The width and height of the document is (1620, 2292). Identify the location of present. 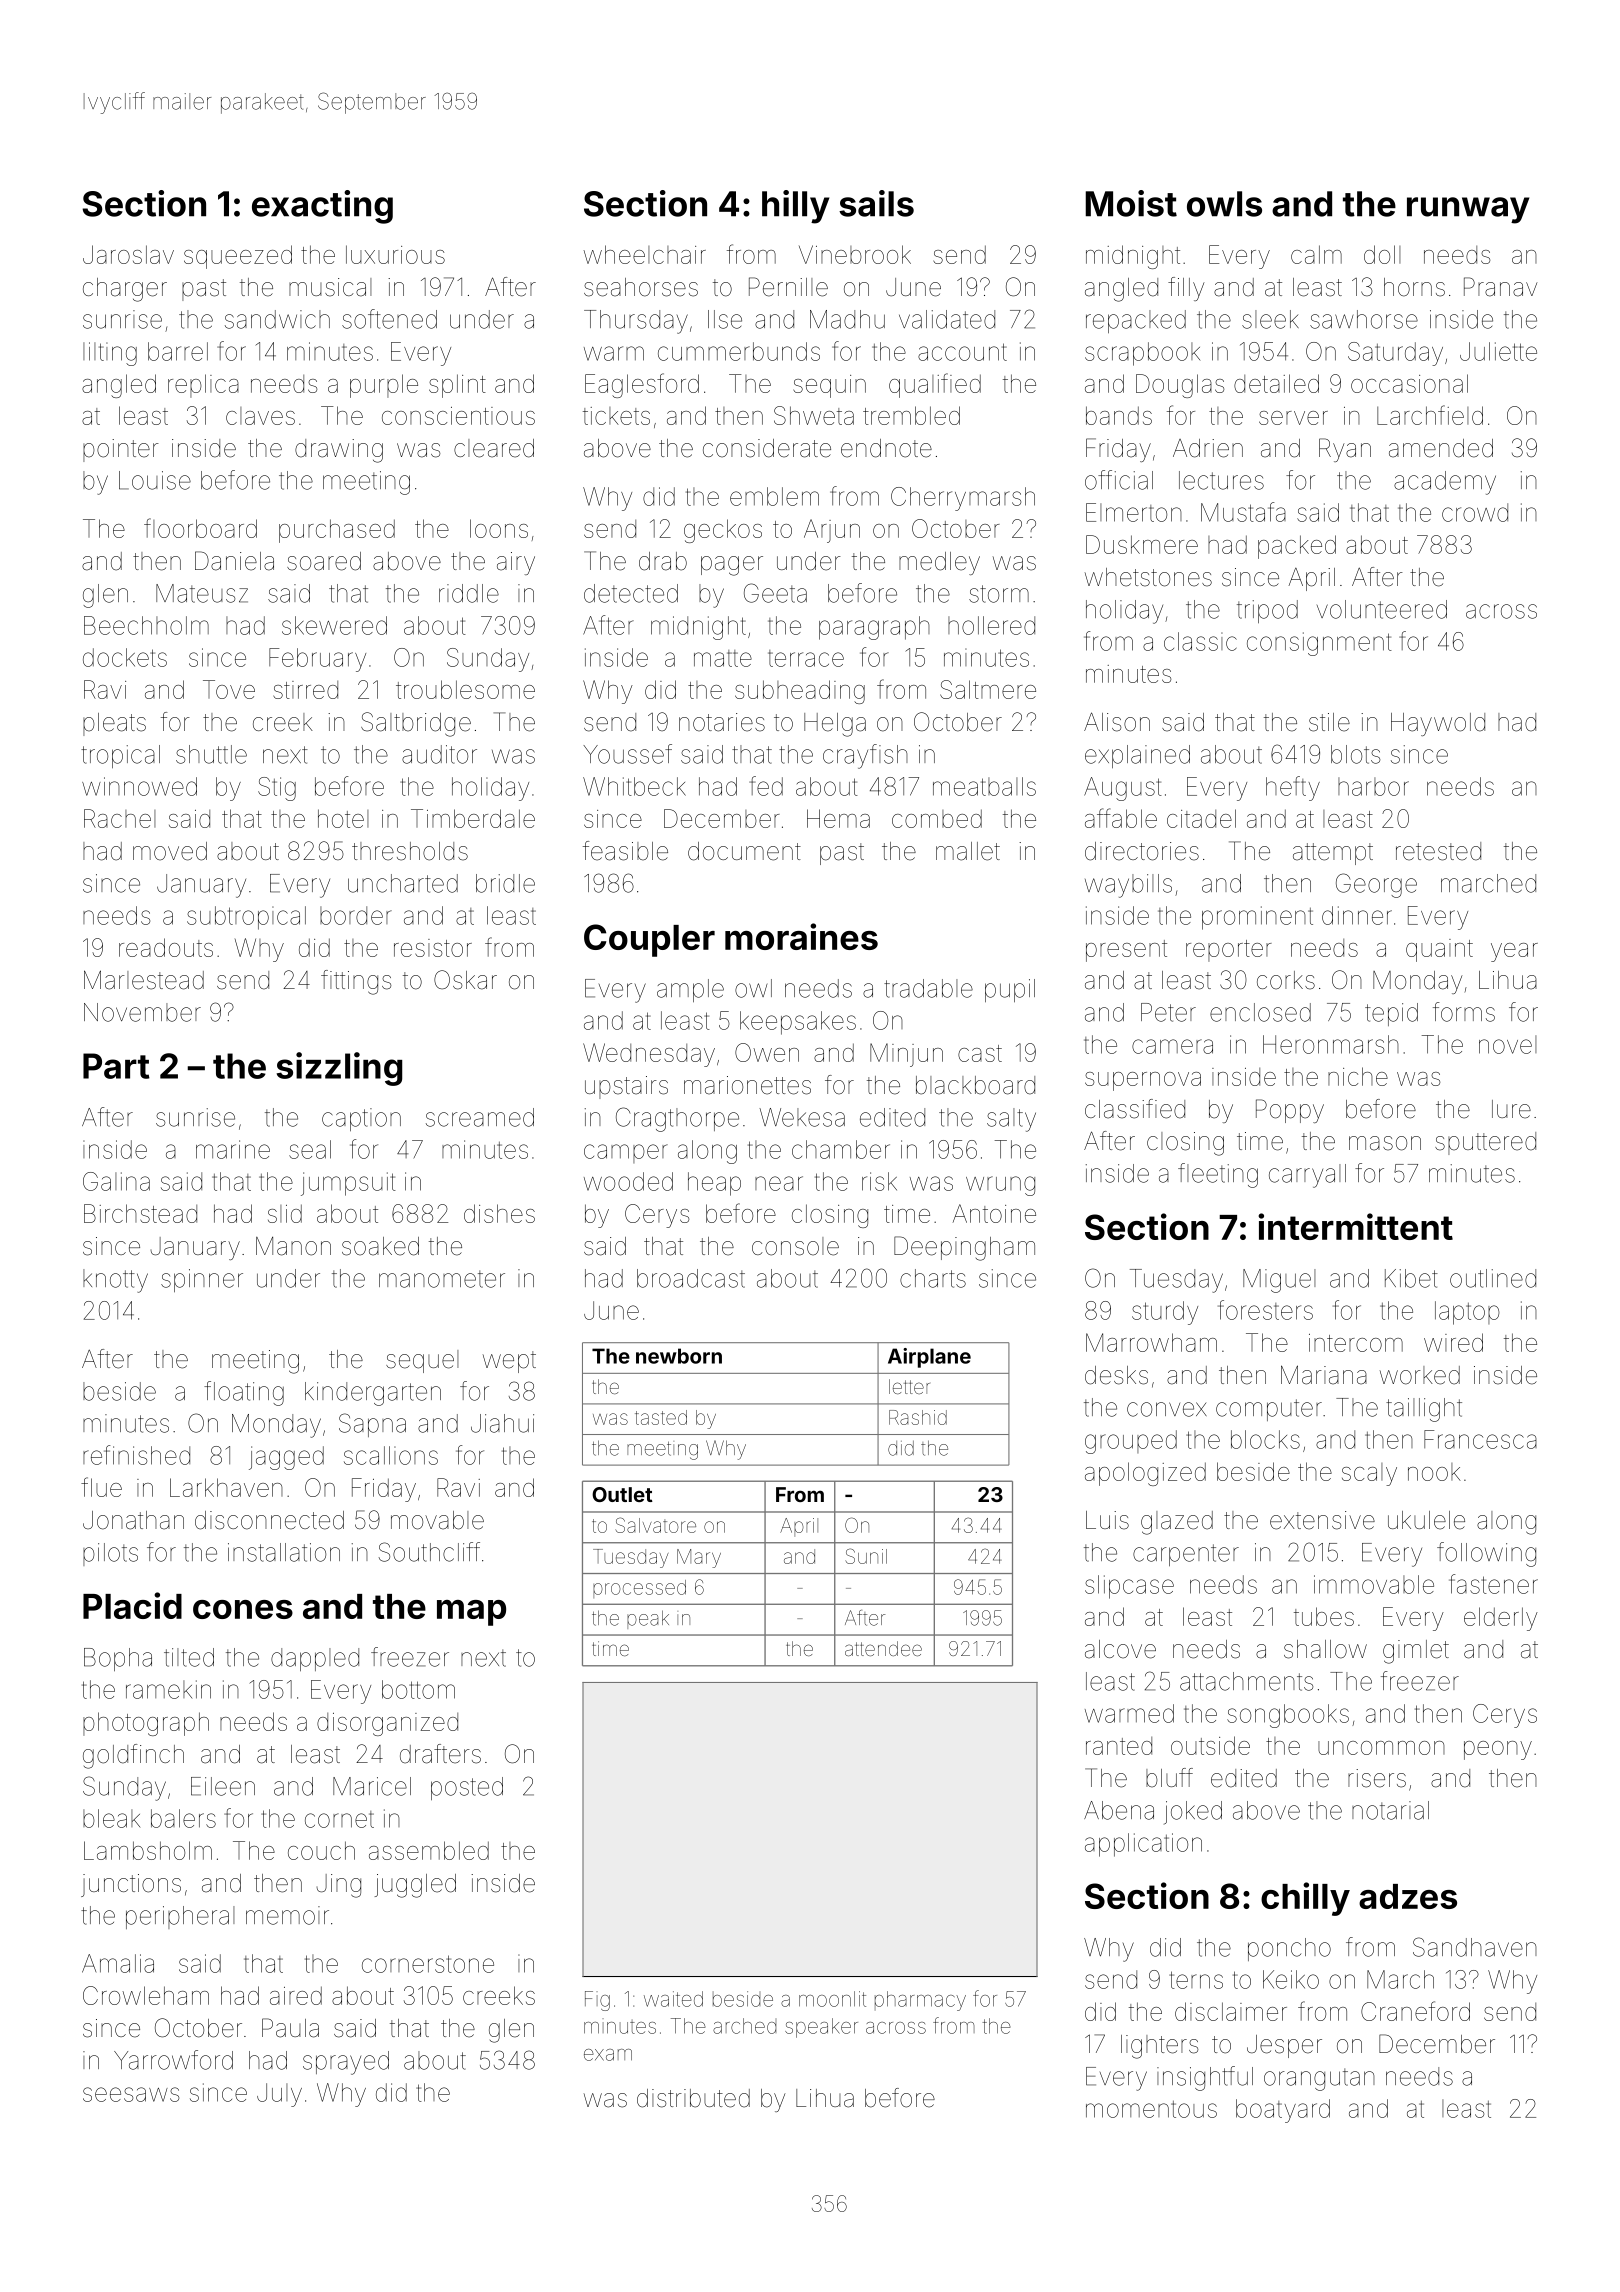
(1126, 951).
